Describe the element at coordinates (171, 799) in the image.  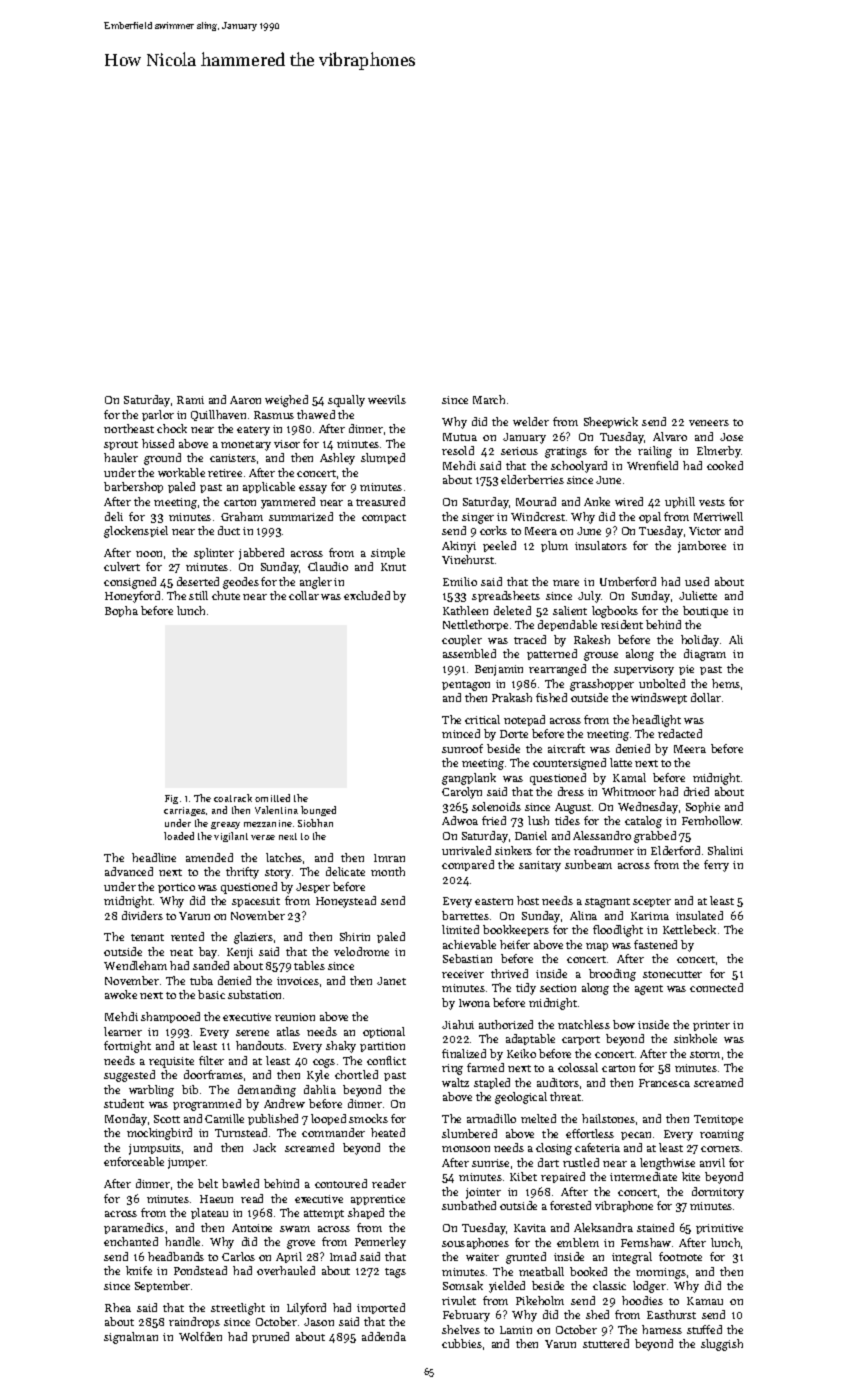
I see `Fig` at that location.
